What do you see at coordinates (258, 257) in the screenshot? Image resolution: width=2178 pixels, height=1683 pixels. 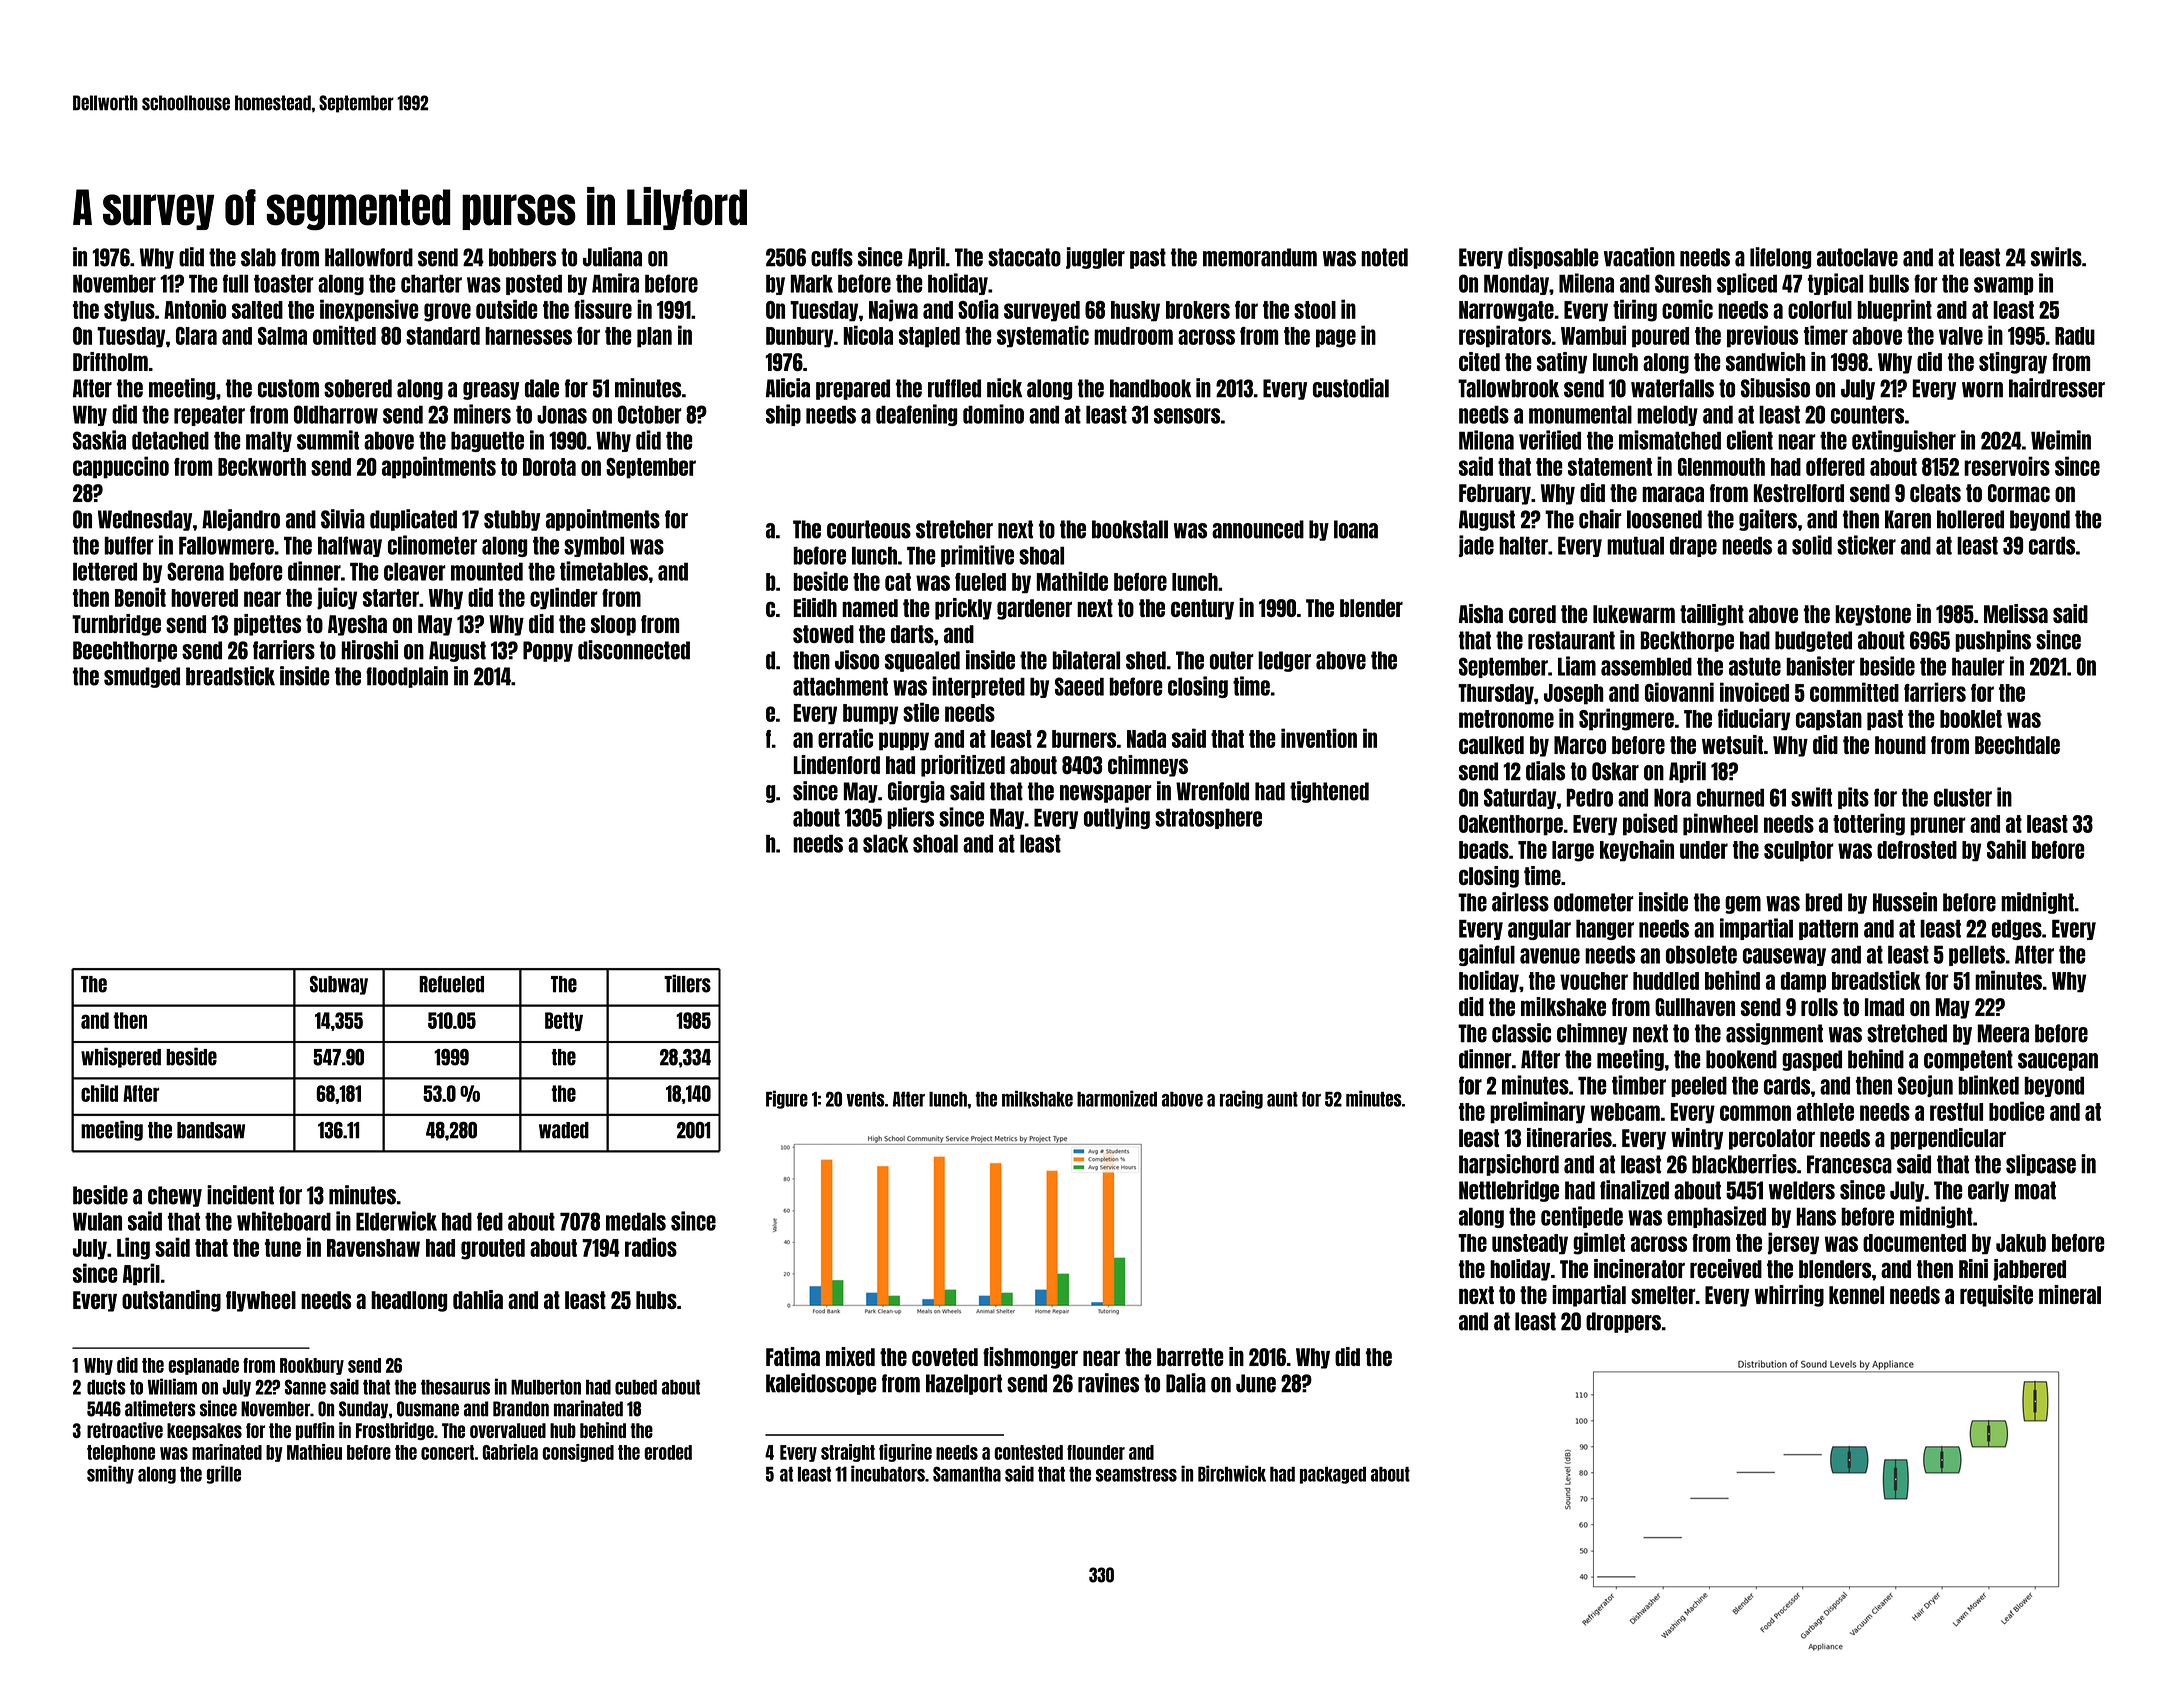 I see `slab` at bounding box center [258, 257].
